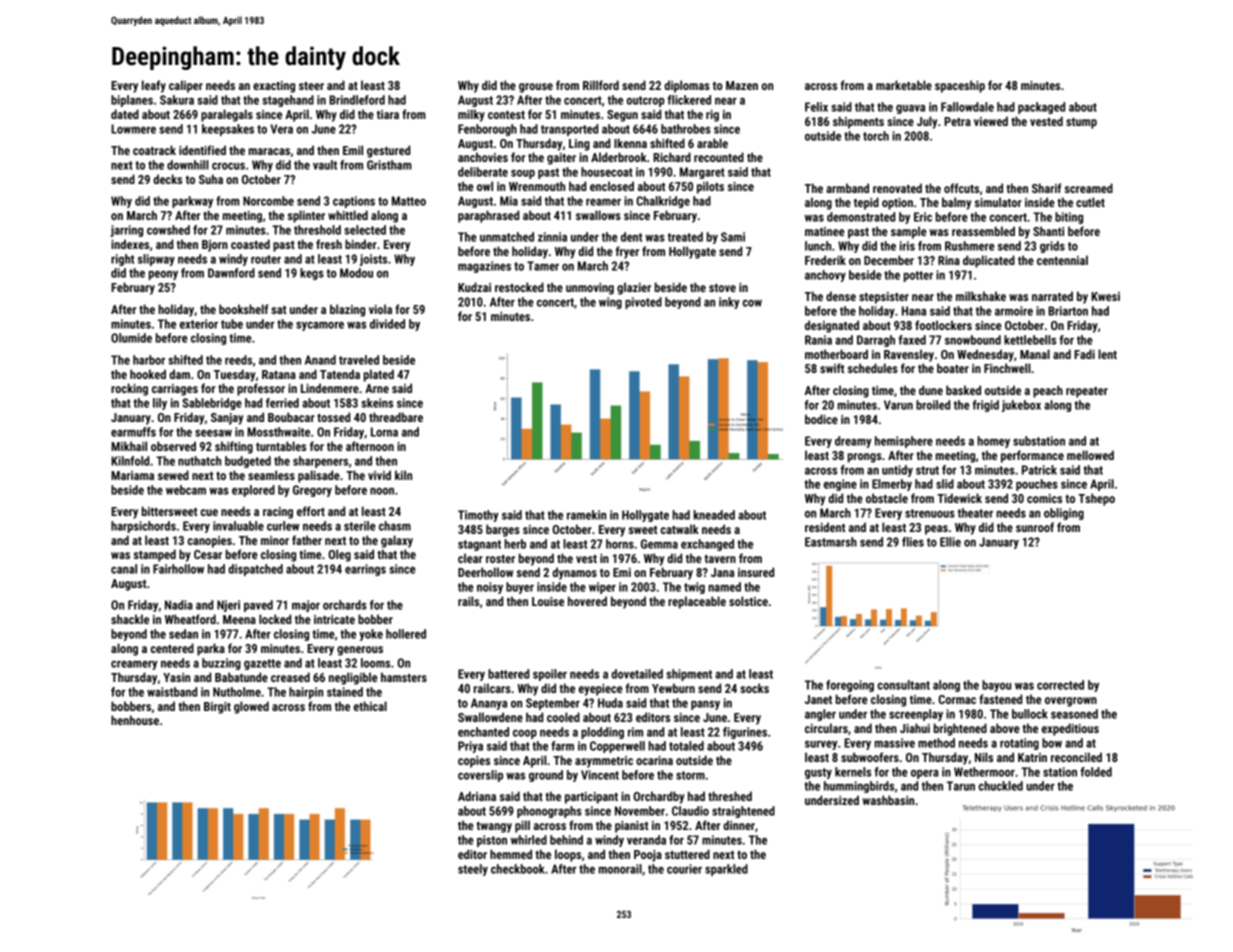 Image resolution: width=1233 pixels, height=952 pixels. I want to click on steely, so click(473, 870).
